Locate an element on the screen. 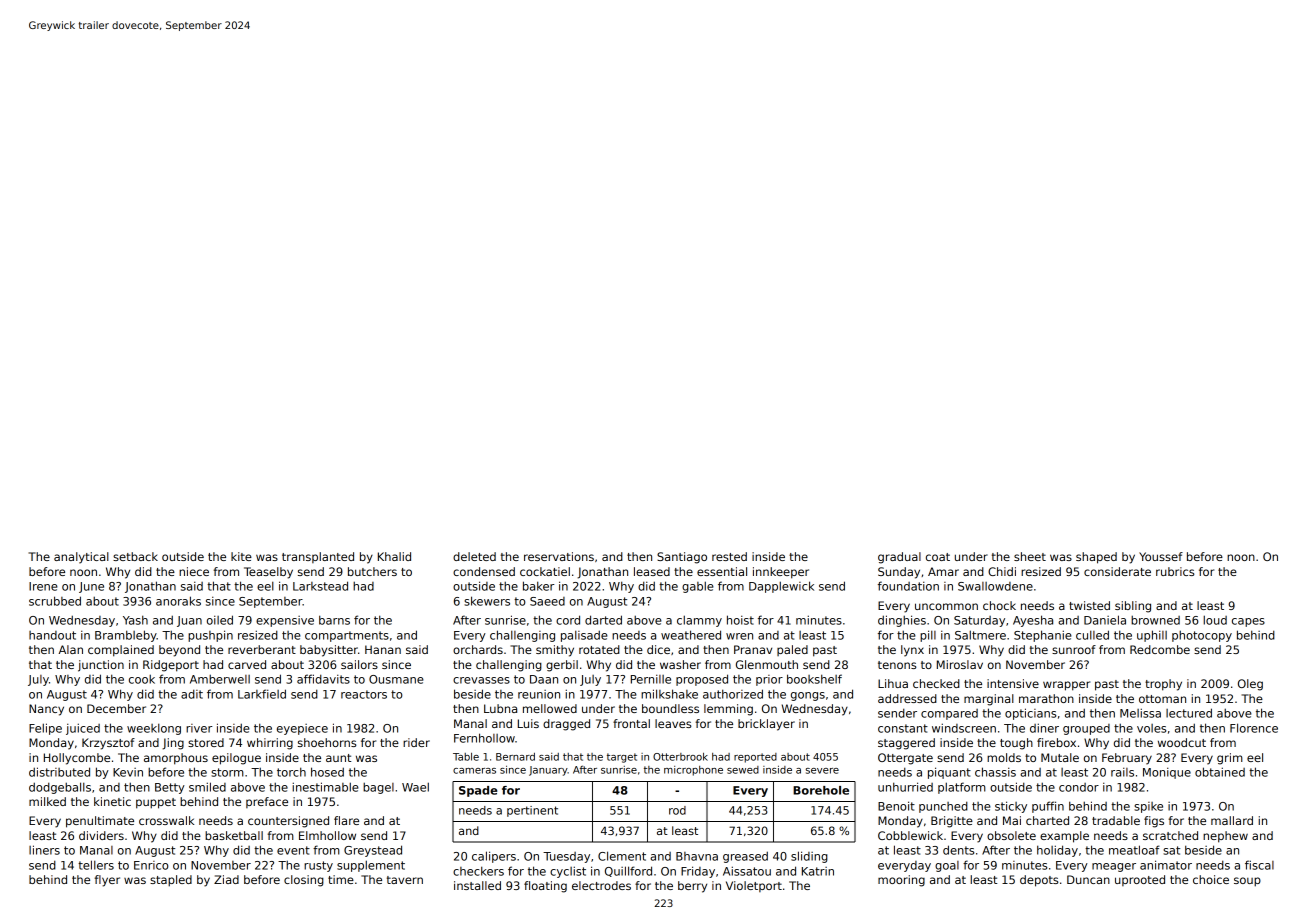 This screenshot has height=924, width=1308. Larkstead is located at coordinates (320, 586).
